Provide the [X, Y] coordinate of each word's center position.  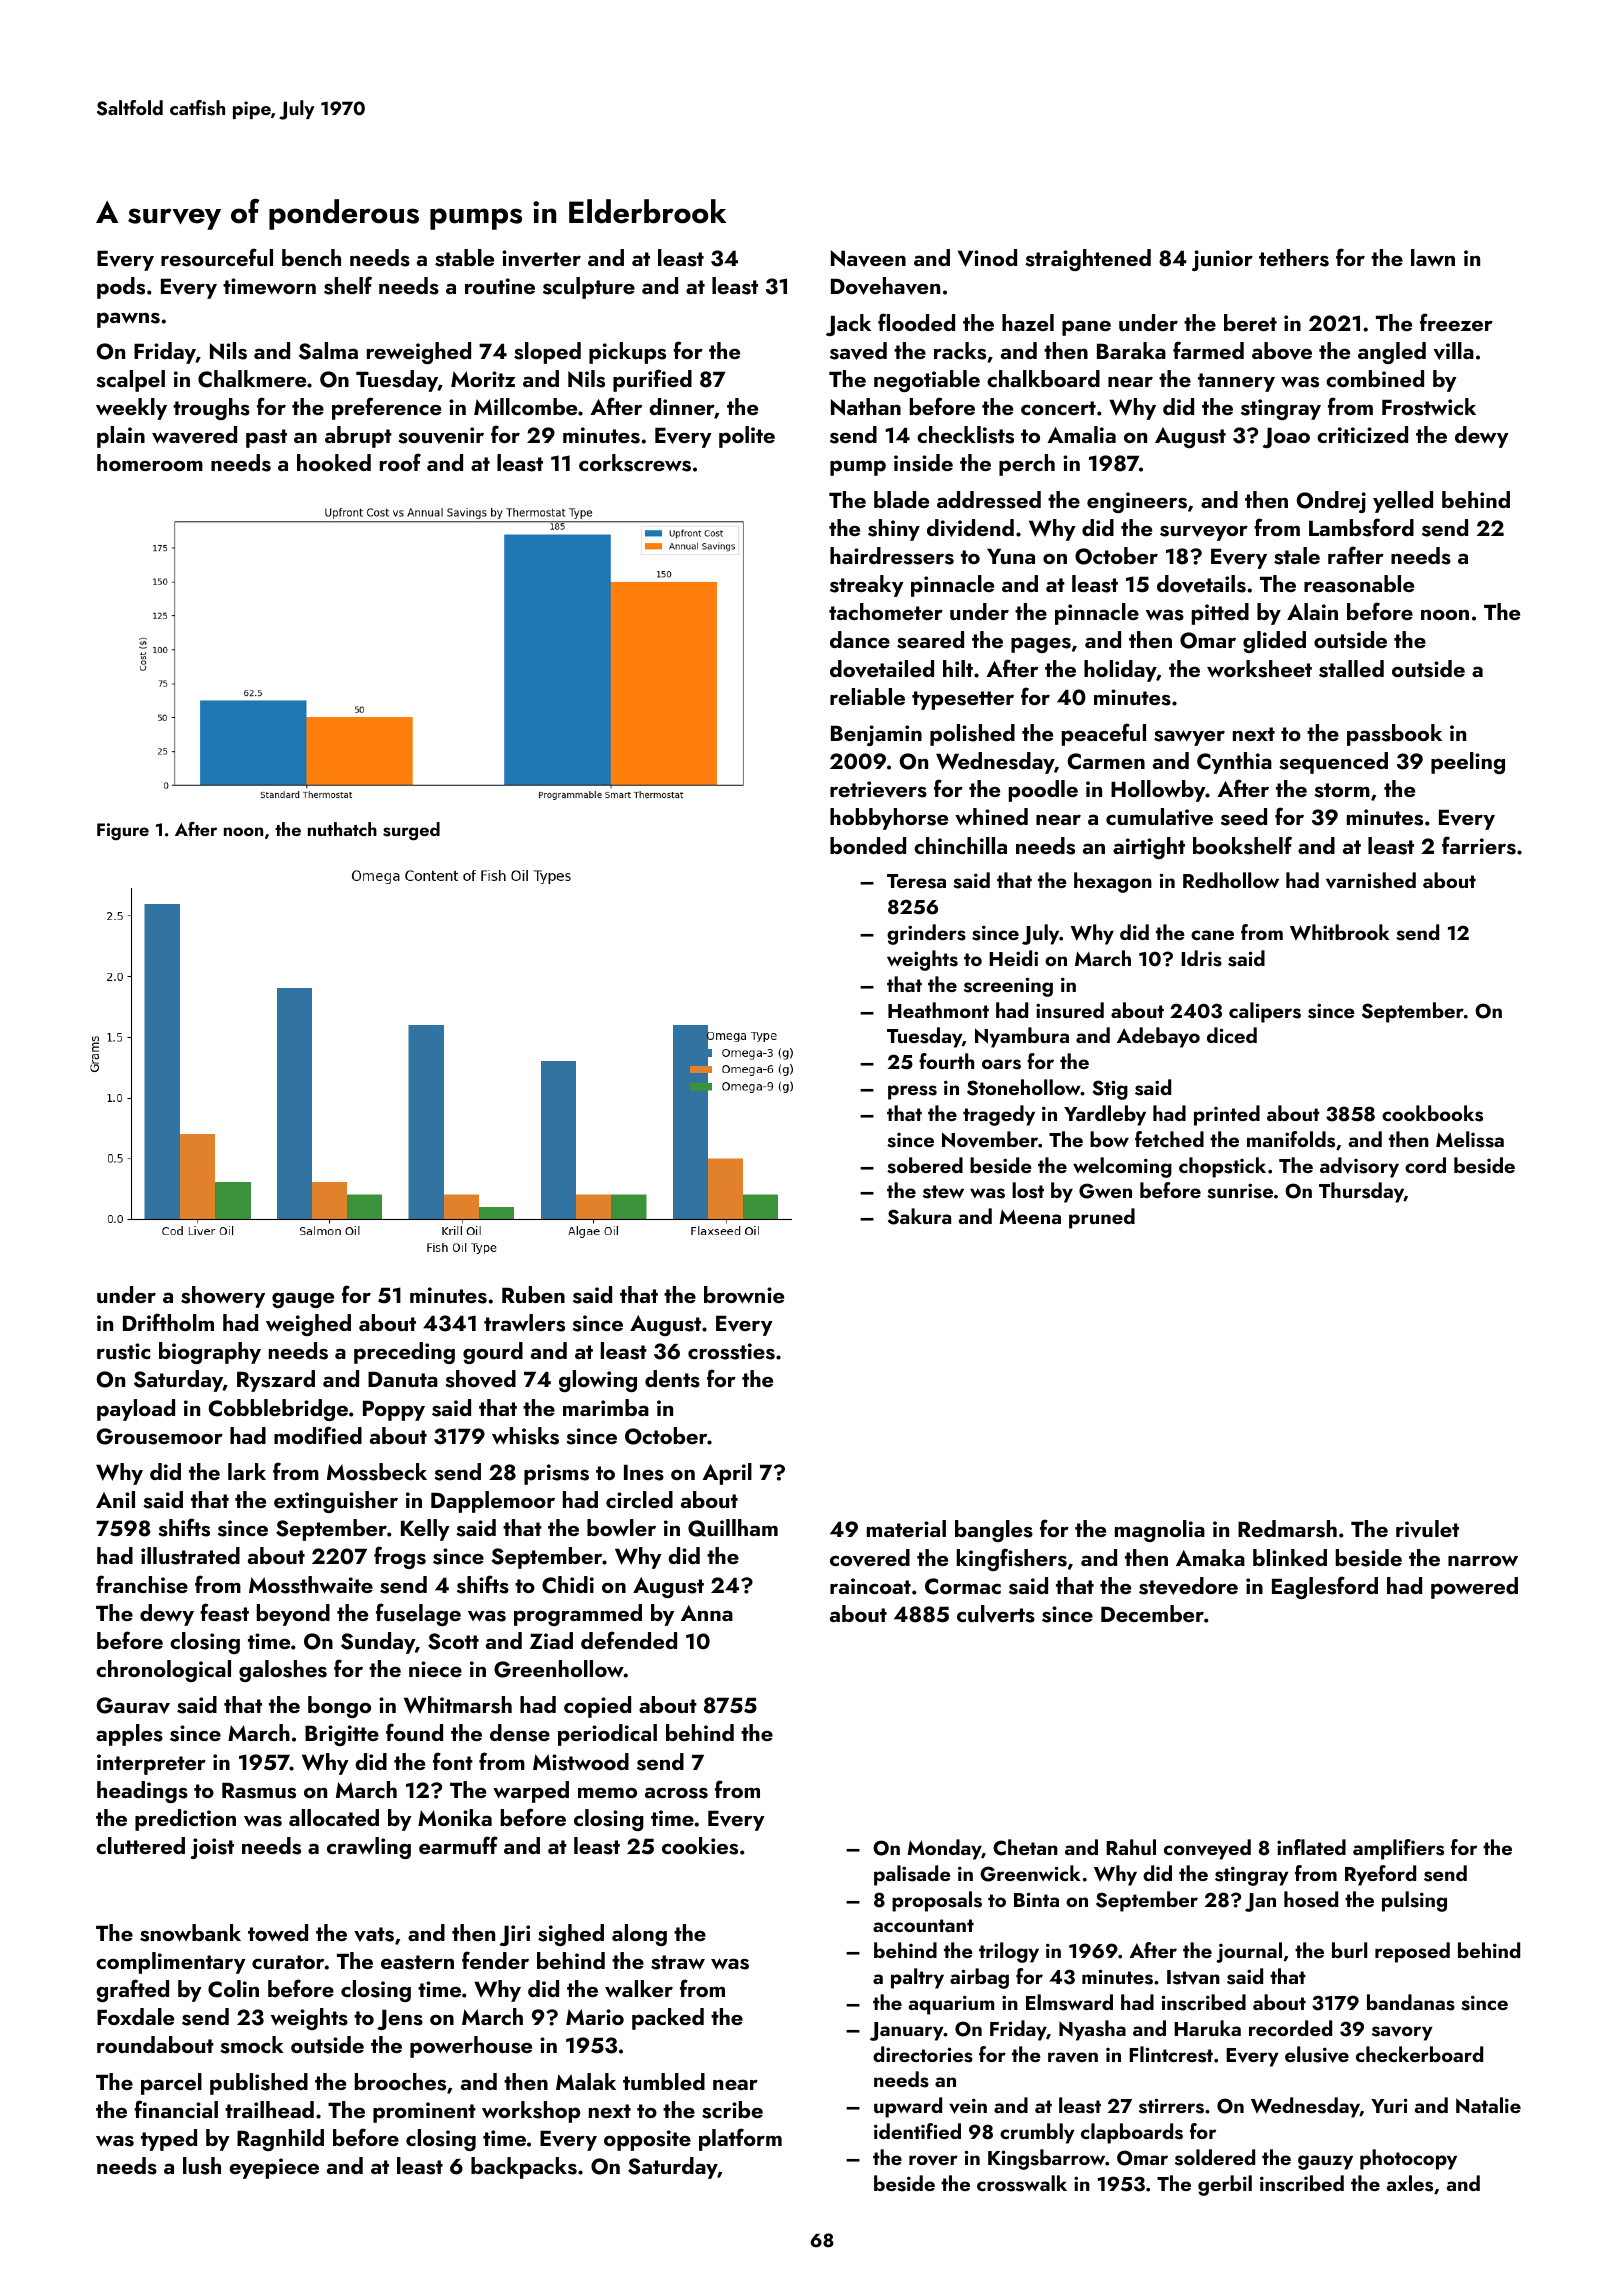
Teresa [916, 881]
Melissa [1470, 1139]
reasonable [1359, 584]
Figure [123, 831]
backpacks [524, 2168]
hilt [958, 668]
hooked [334, 462]
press [912, 1092]
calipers [1265, 1012]
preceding [404, 1353]
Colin [233, 1989]
